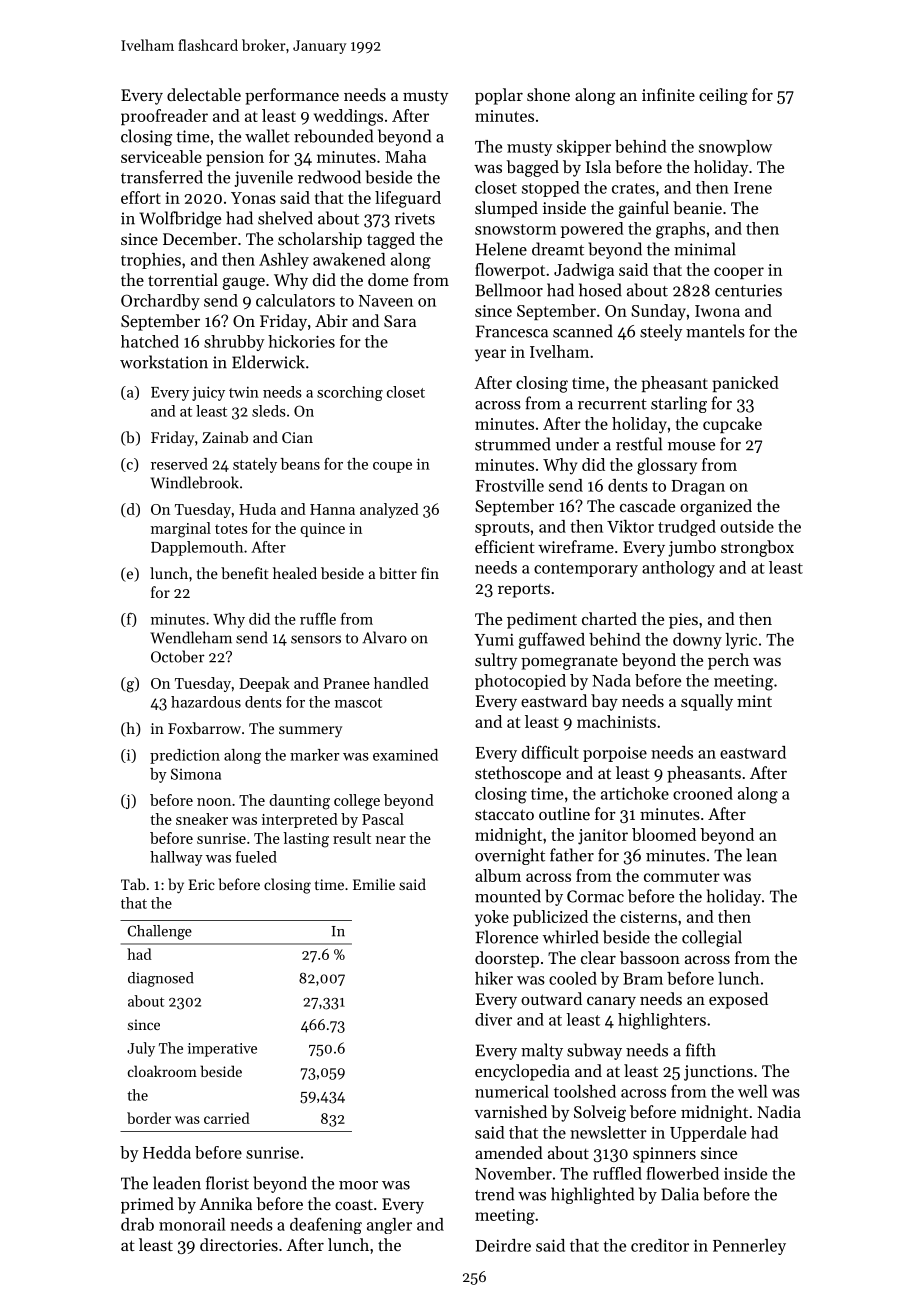 This screenshot has height=1308, width=924. Describe the element at coordinates (164, 362) in the screenshot. I see `workstation` at that location.
